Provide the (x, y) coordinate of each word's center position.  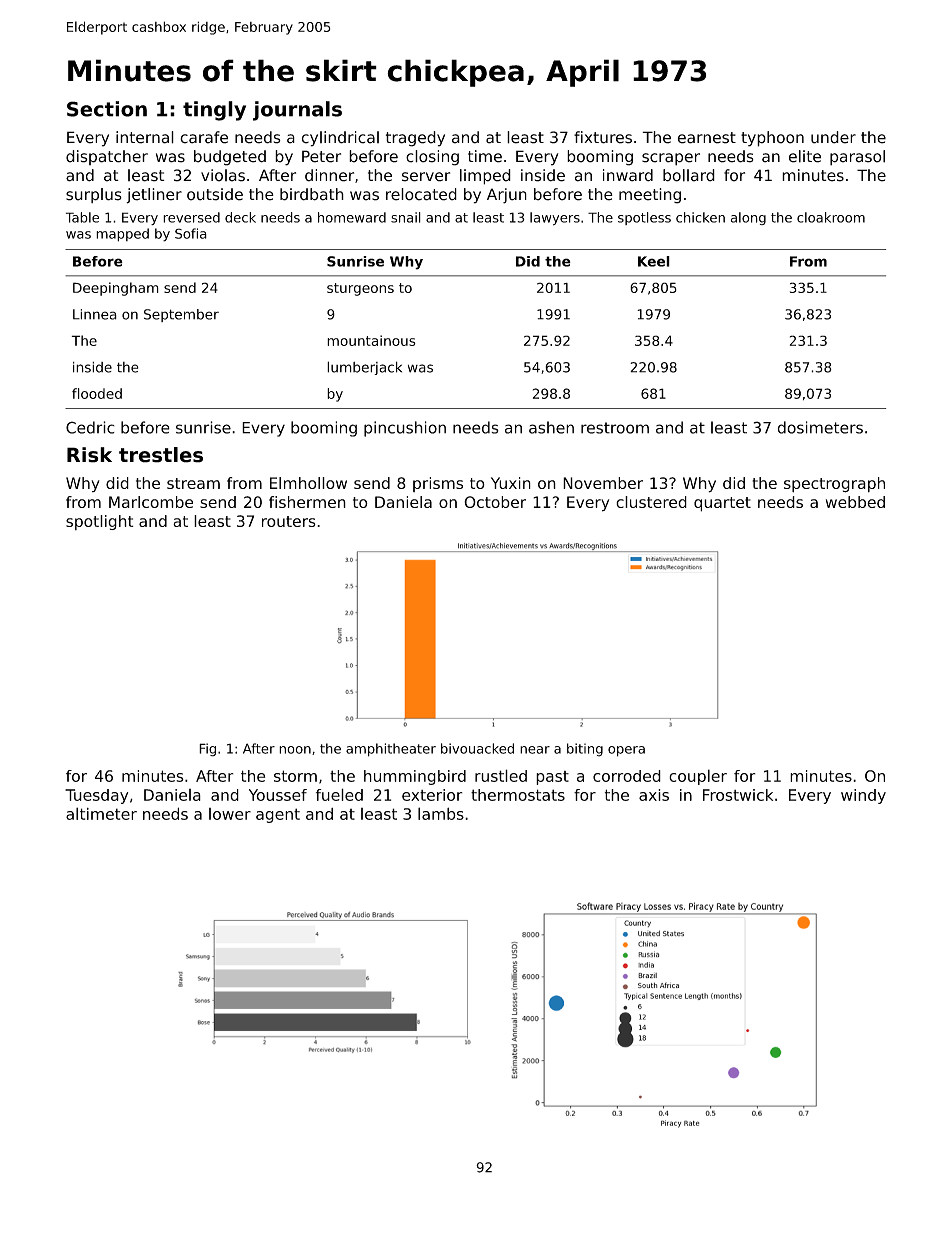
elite (805, 156)
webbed (855, 502)
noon (295, 750)
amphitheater (391, 750)
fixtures (603, 137)
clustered (651, 502)
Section (107, 109)
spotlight (100, 522)
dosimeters (820, 427)
